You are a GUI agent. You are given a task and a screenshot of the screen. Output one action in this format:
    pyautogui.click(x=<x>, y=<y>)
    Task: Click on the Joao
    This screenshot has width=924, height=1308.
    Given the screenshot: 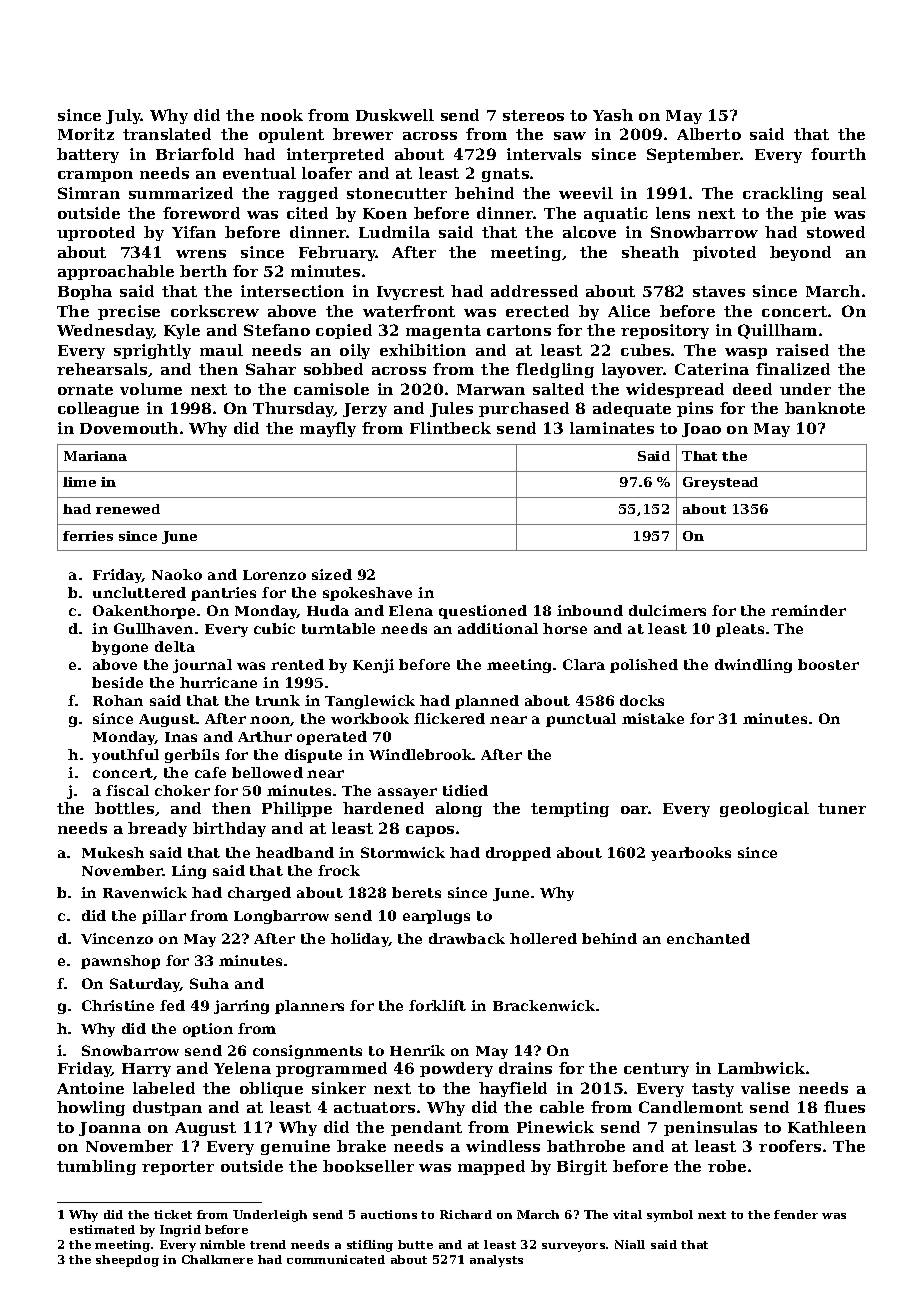 What is the action you would take?
    pyautogui.click(x=701, y=430)
